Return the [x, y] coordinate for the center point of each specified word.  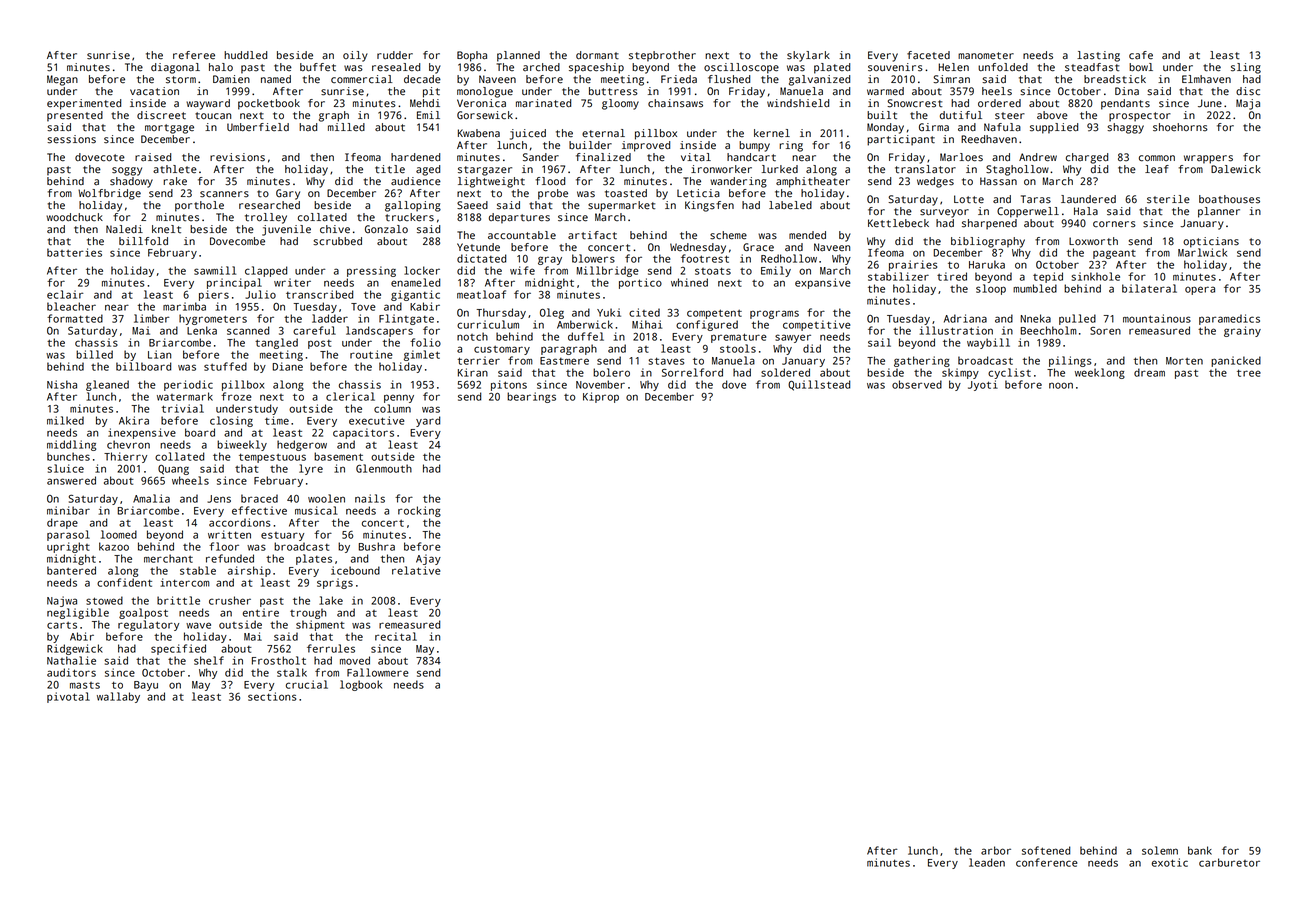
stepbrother [662, 56]
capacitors [363, 433]
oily [355, 56]
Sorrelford [692, 372]
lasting [1098, 56]
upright [68, 547]
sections [272, 696]
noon [1061, 385]
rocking [419, 511]
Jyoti [983, 385]
